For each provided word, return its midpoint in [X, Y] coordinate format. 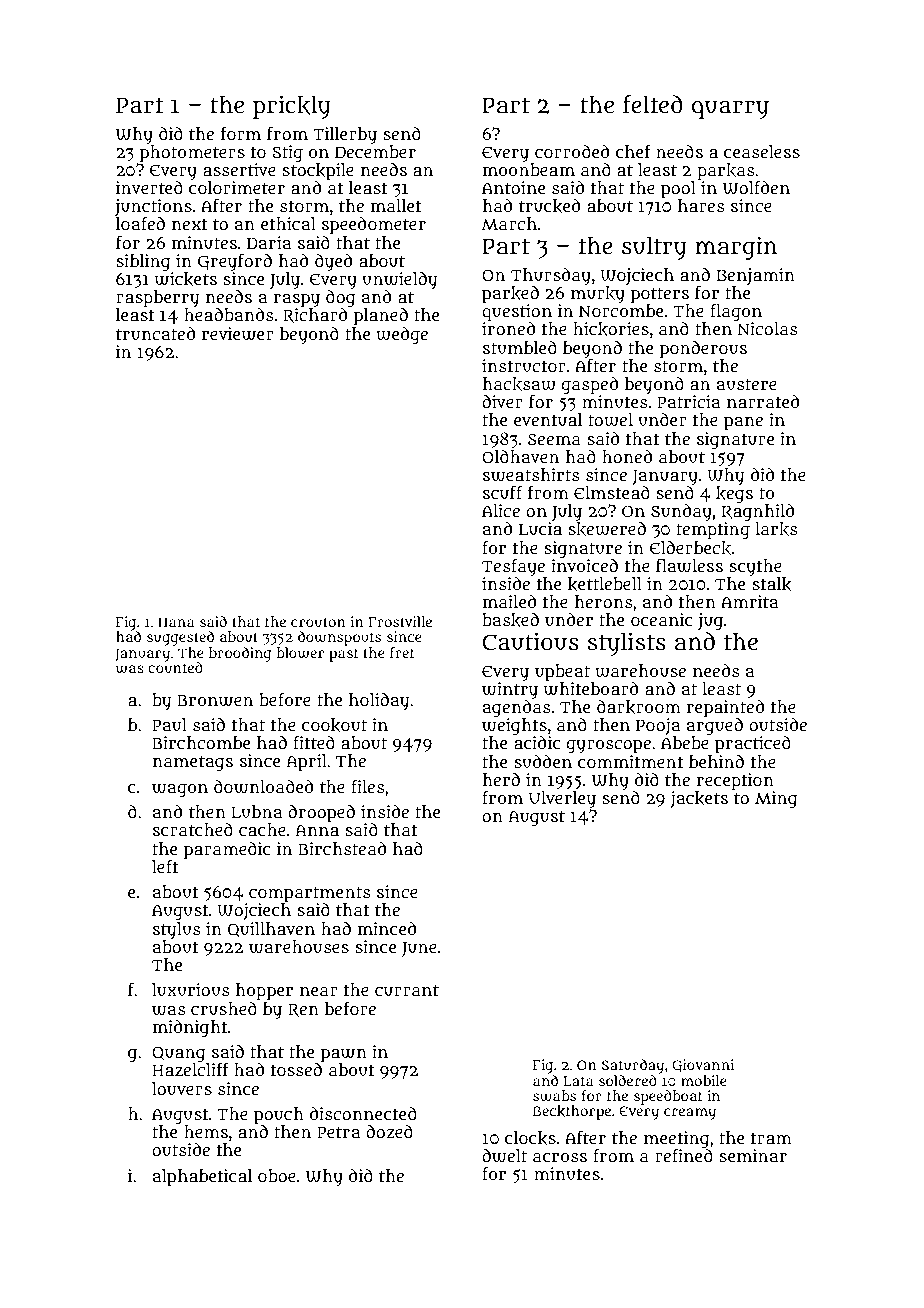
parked [510, 295]
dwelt [504, 1156]
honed [627, 456]
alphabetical [202, 1178]
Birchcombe [201, 742]
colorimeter [237, 187]
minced [387, 928]
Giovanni [703, 1066]
